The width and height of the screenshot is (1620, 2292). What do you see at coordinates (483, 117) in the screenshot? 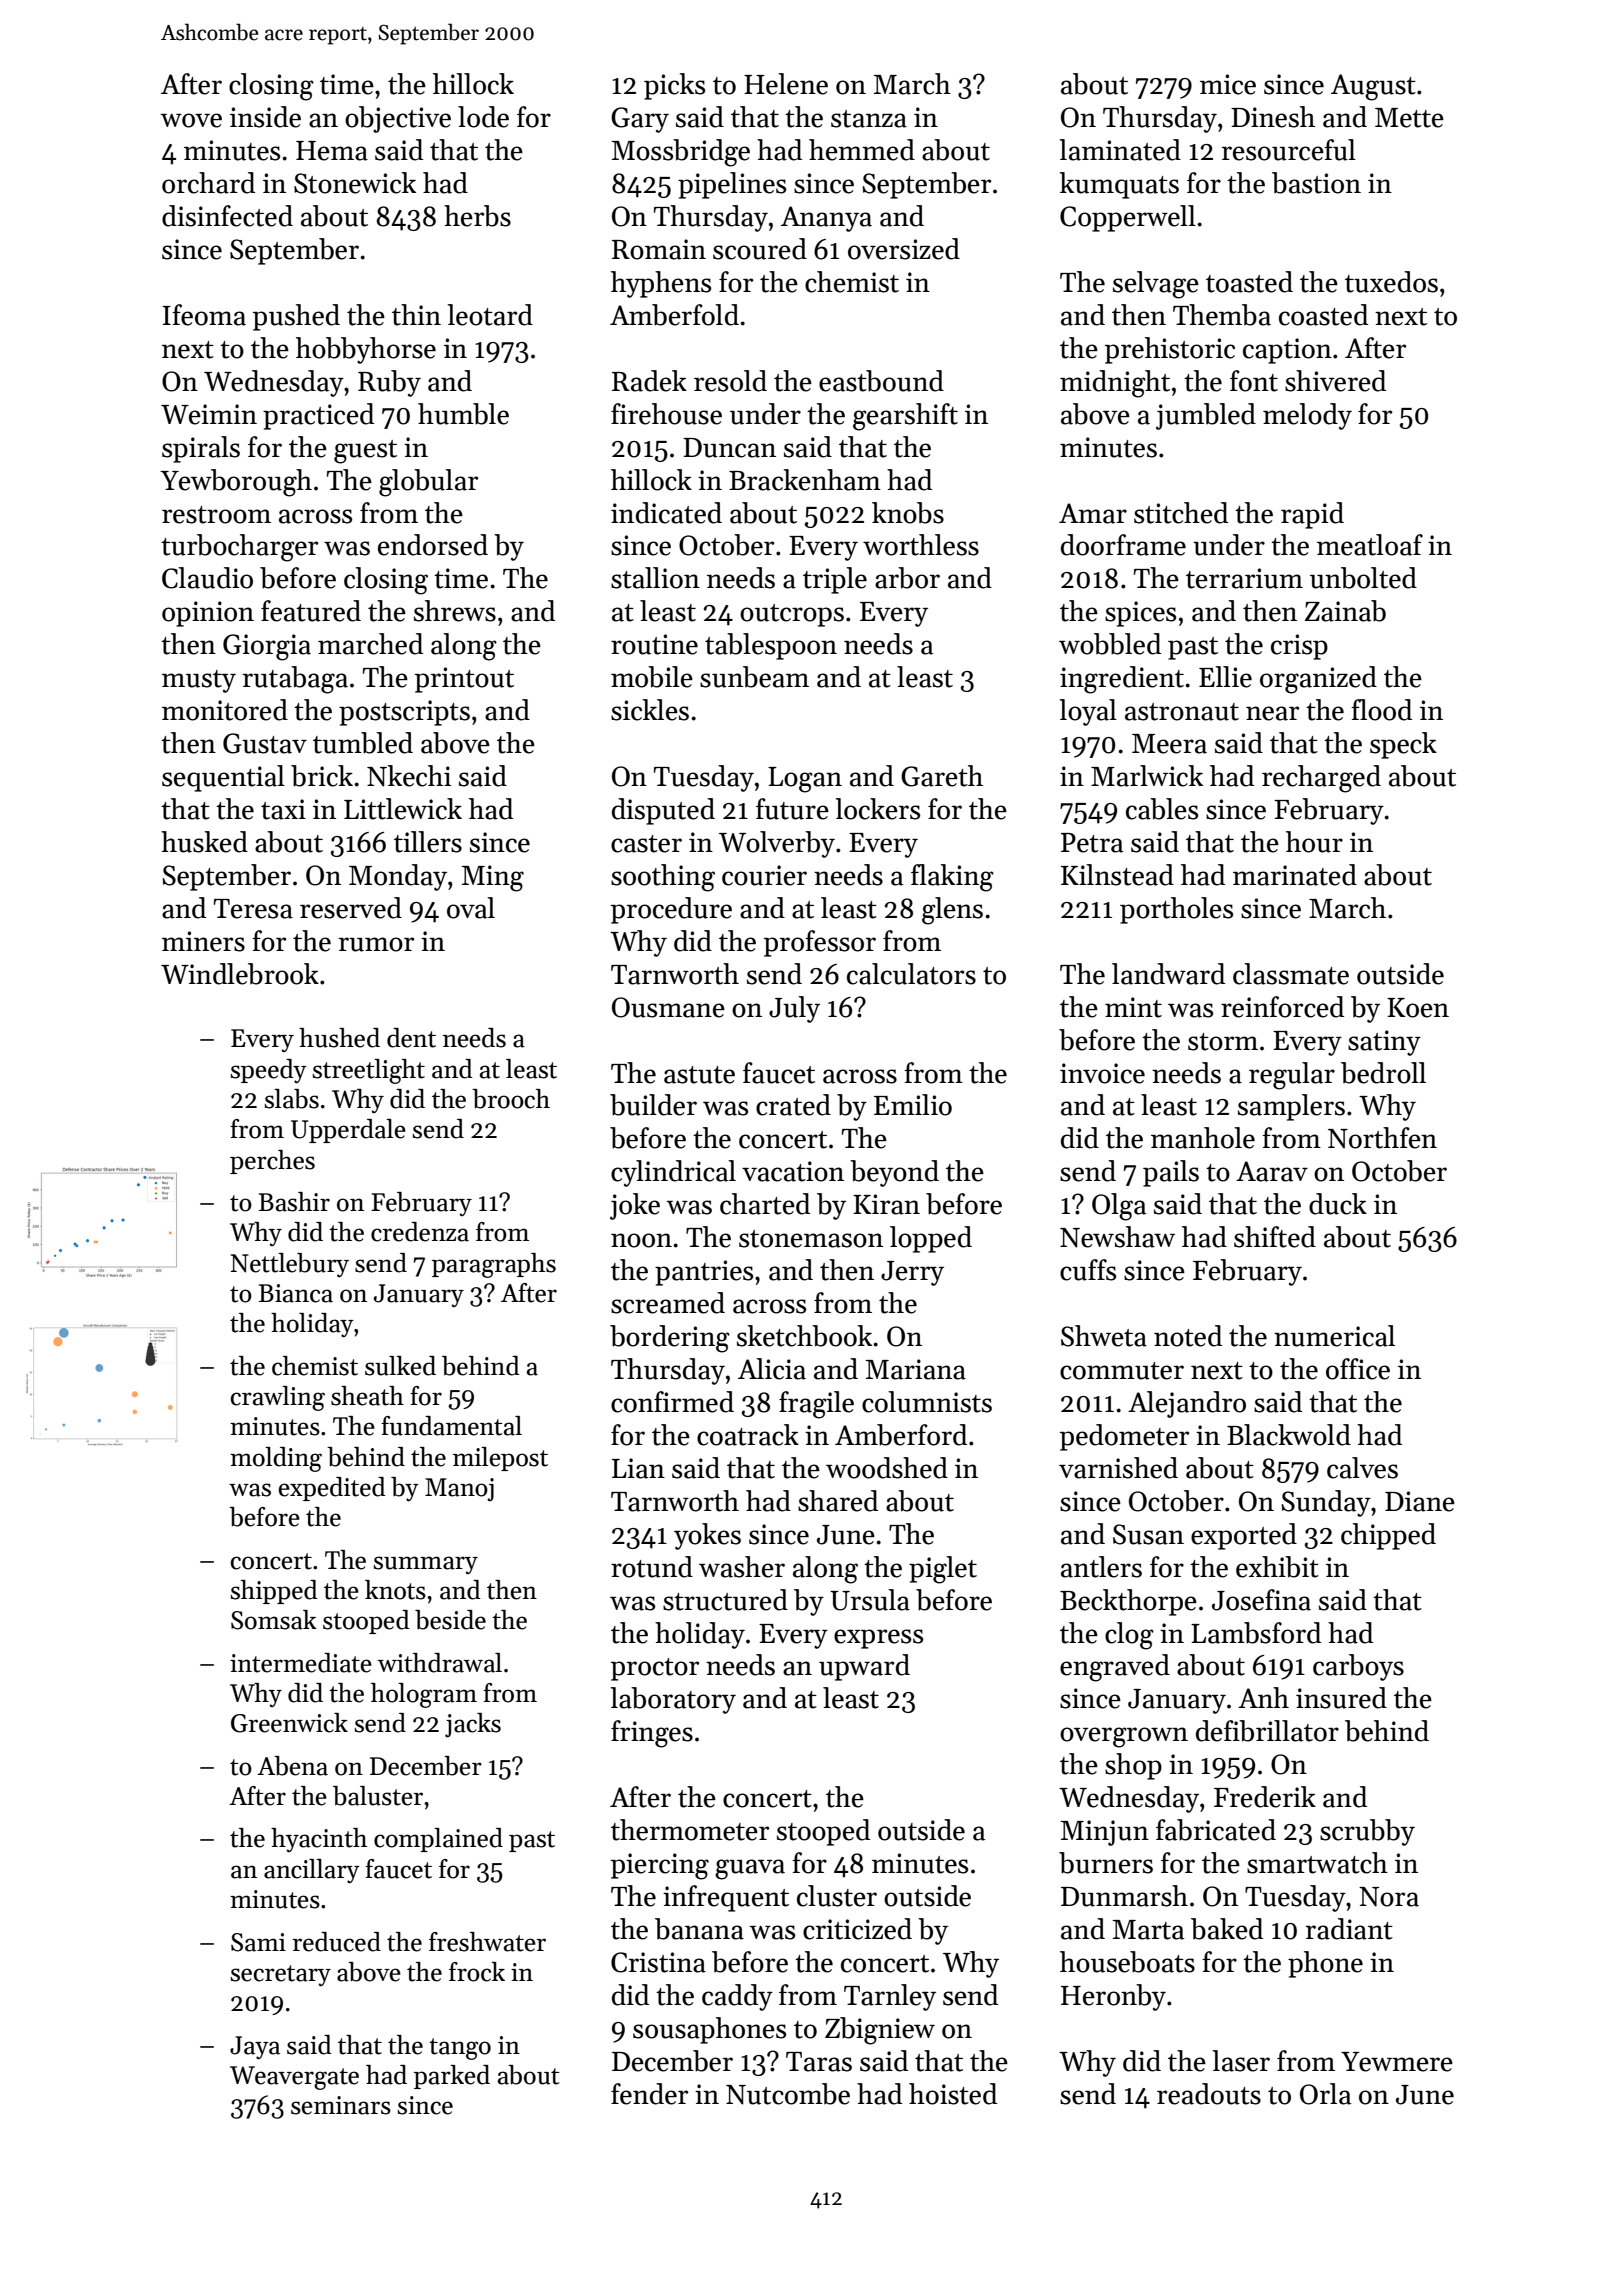
I see `lode` at bounding box center [483, 117].
